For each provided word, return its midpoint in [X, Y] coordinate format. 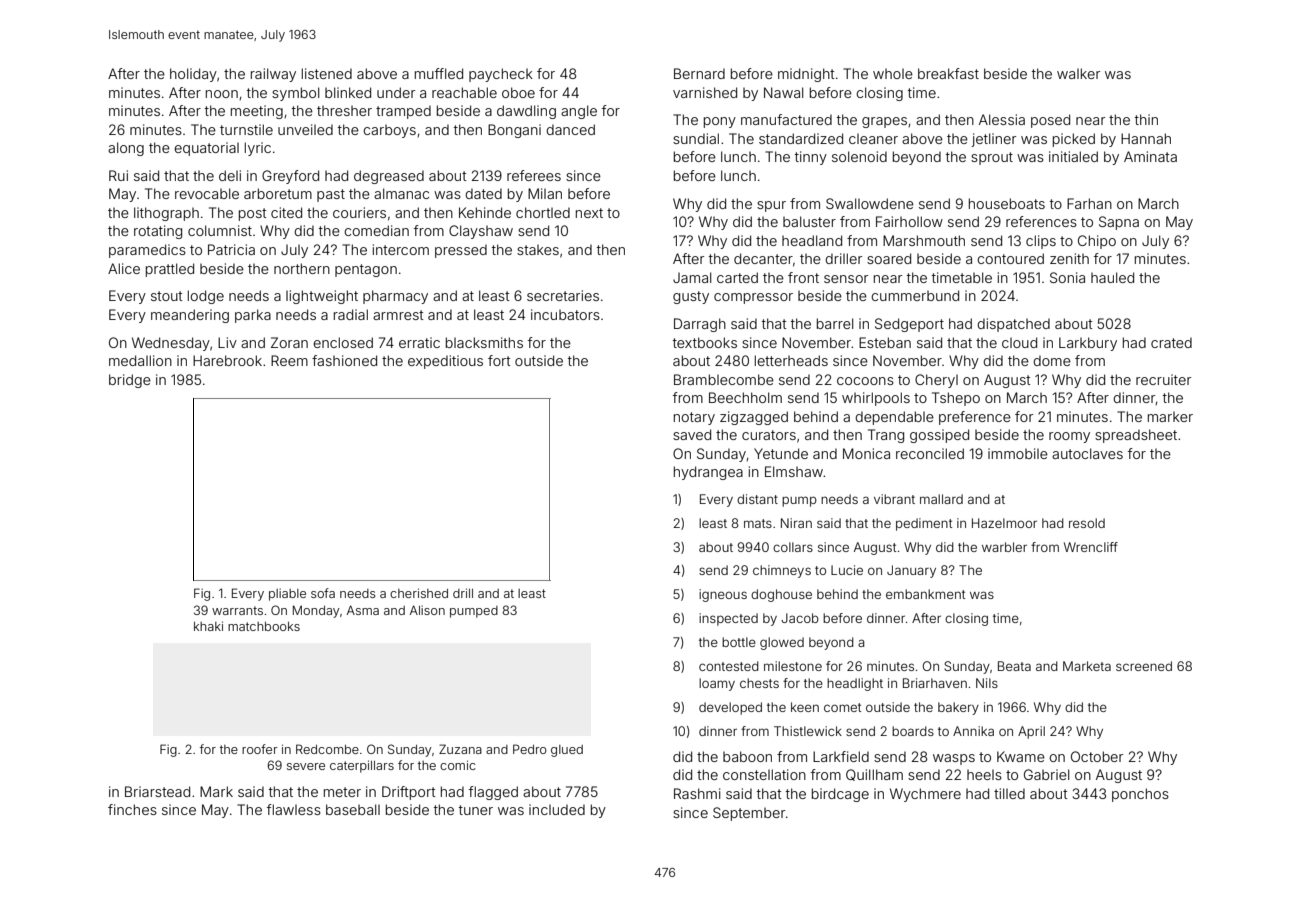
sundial [696, 138]
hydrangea [708, 473]
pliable [287, 594]
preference [975, 418]
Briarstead [157, 791]
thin [1146, 119]
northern [302, 268]
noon [222, 94]
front [803, 277]
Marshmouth [924, 240]
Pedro [530, 749]
